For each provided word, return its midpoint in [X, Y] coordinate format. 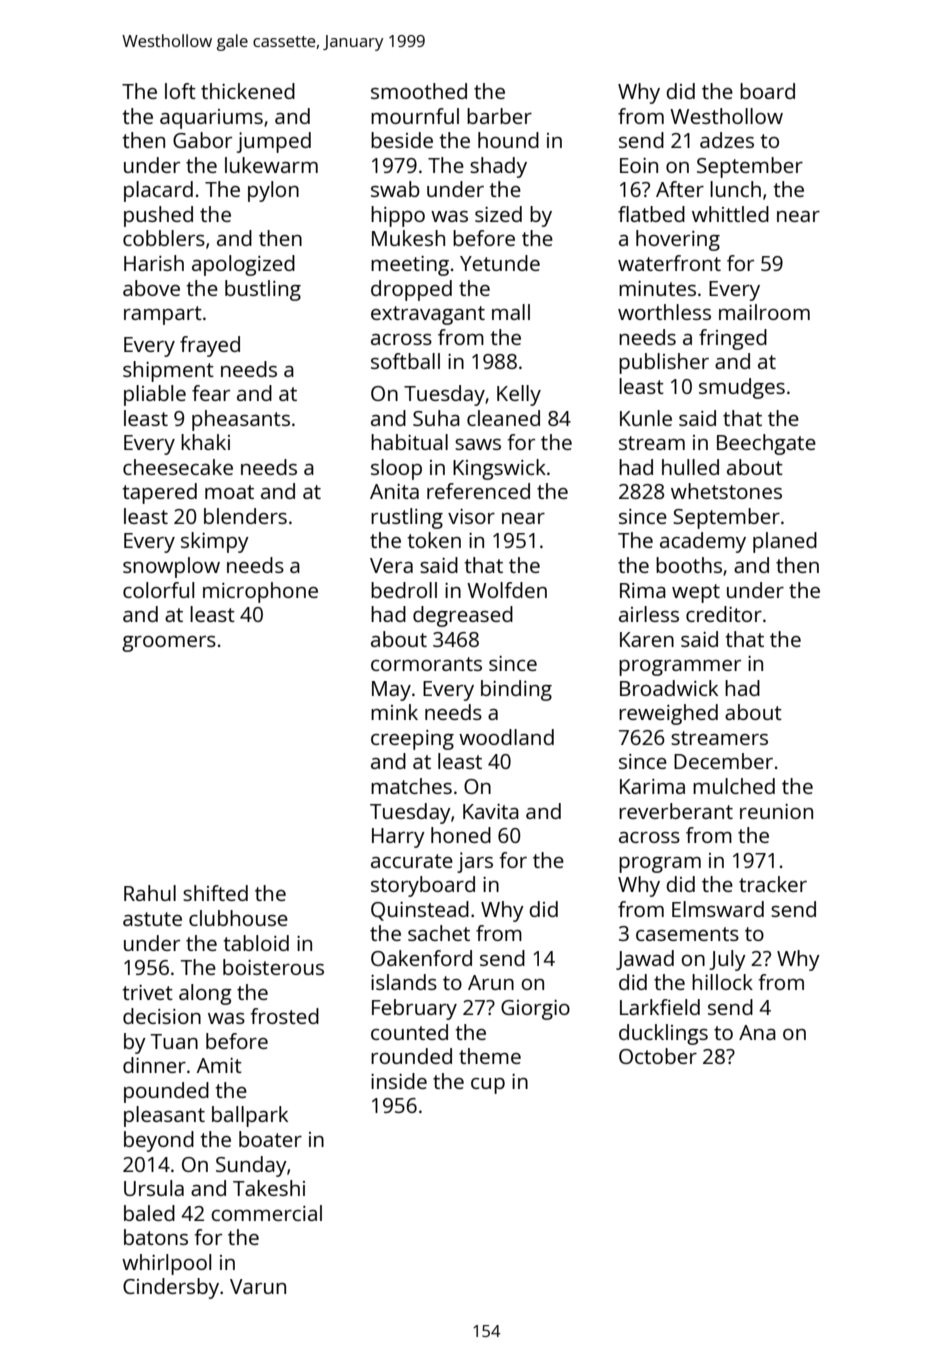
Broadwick [669, 688]
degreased [463, 616]
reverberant [676, 811]
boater [270, 1139]
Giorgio [535, 1010]
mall [511, 312]
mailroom [764, 312]
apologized [243, 265]
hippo [398, 216]
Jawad [645, 960]
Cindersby [171, 1288]
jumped [274, 142]
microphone [260, 592]
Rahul [150, 893]
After [680, 189]
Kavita [491, 811]
